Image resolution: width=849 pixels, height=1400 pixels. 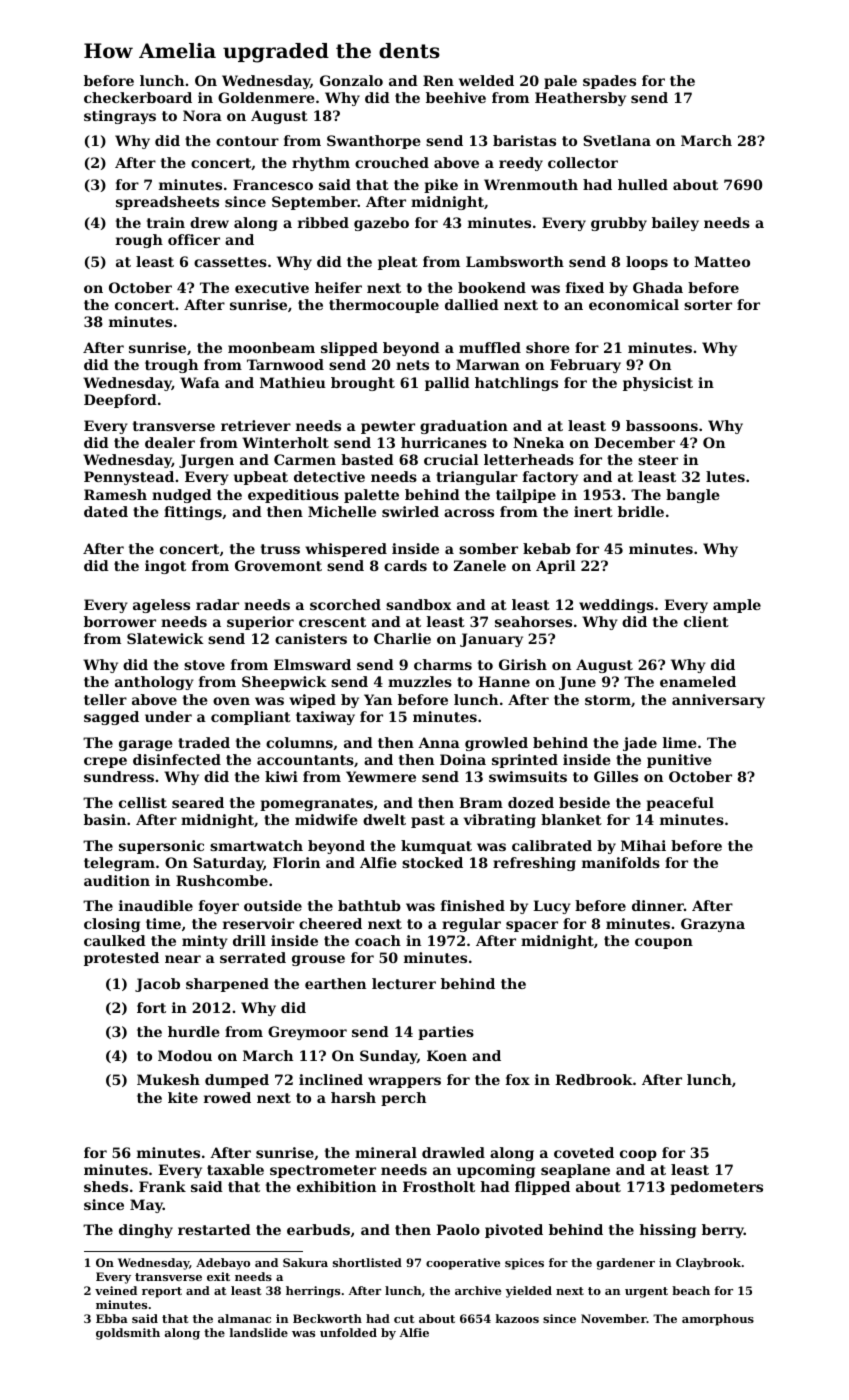 I want to click on kazoos, so click(x=517, y=1318).
